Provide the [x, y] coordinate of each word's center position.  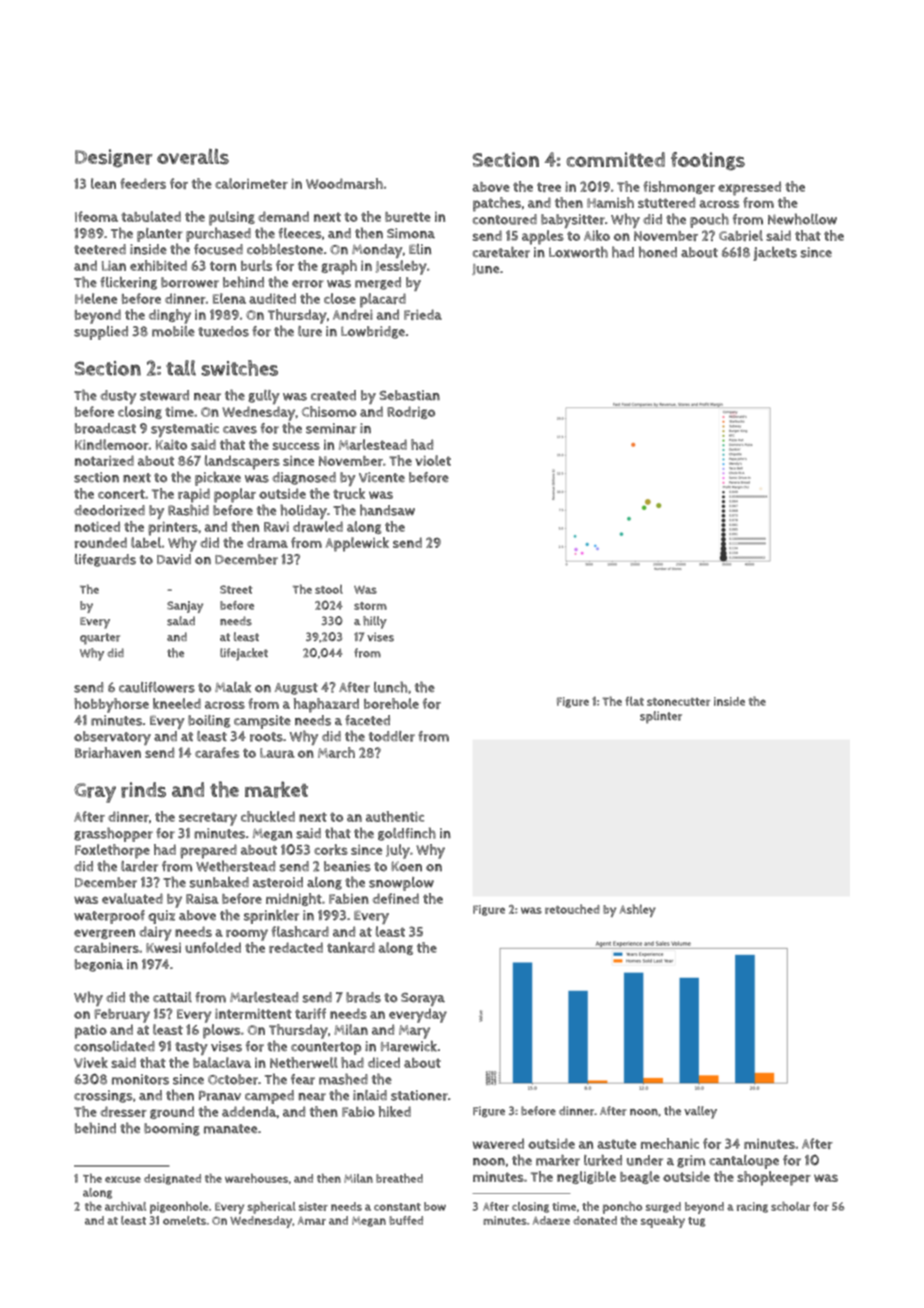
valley [700, 1112]
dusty [118, 397]
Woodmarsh [344, 183]
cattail [172, 997]
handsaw [387, 510]
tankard [351, 947]
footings [708, 161]
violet [433, 460]
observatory [112, 738]
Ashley [638, 910]
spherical [271, 1208]
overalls [193, 157]
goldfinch [407, 834]
